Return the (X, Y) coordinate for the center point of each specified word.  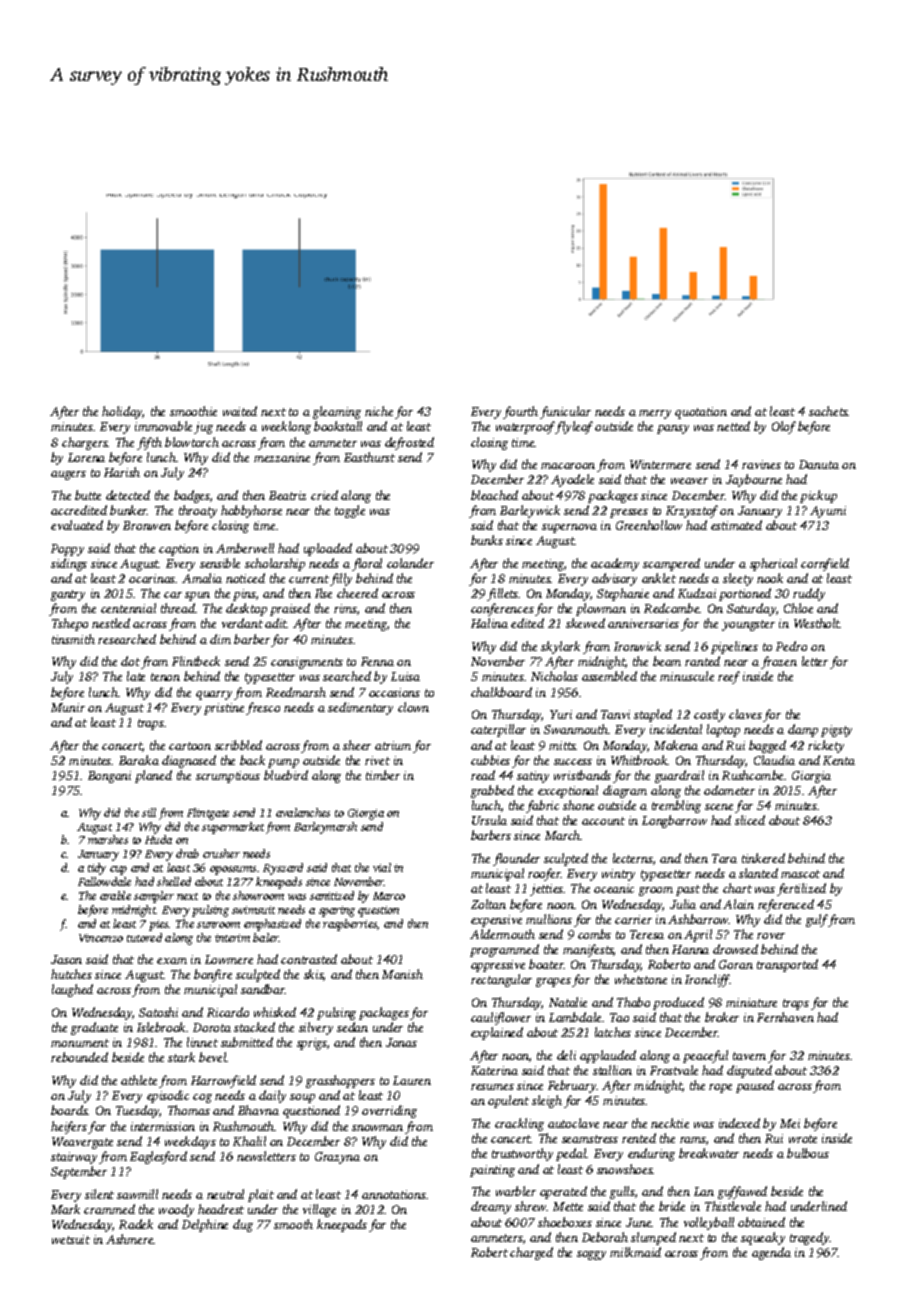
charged (531, 1253)
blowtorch (192, 442)
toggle (350, 511)
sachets (828, 411)
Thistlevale (733, 1206)
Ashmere (130, 1239)
